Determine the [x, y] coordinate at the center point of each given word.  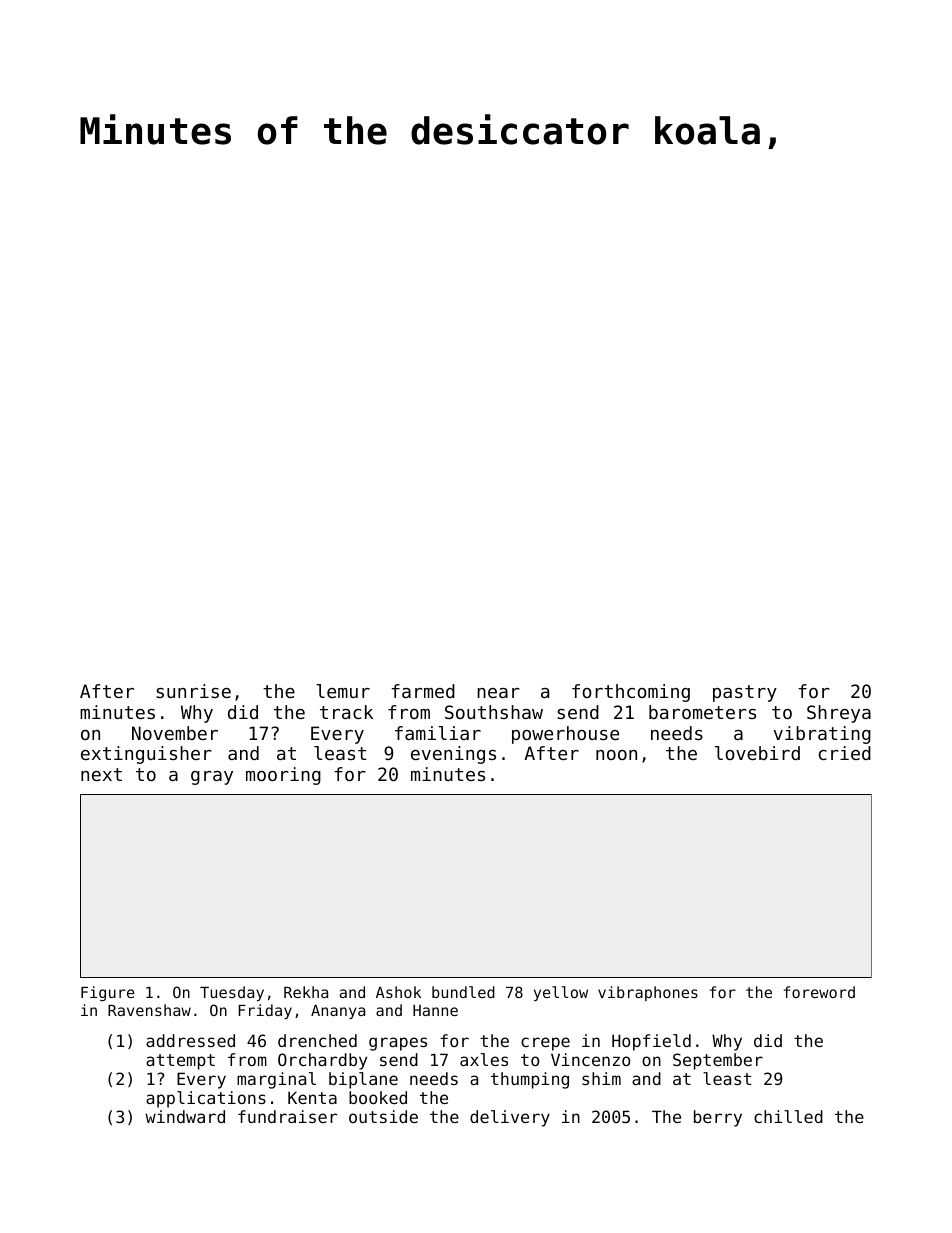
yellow [561, 993]
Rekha [306, 992]
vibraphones [648, 993]
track [346, 712]
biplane [363, 1080]
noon [616, 755]
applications [206, 1099]
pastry [745, 693]
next [101, 774]
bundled [463, 992]
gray [212, 778]
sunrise [193, 691]
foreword [819, 992]
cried [845, 753]
